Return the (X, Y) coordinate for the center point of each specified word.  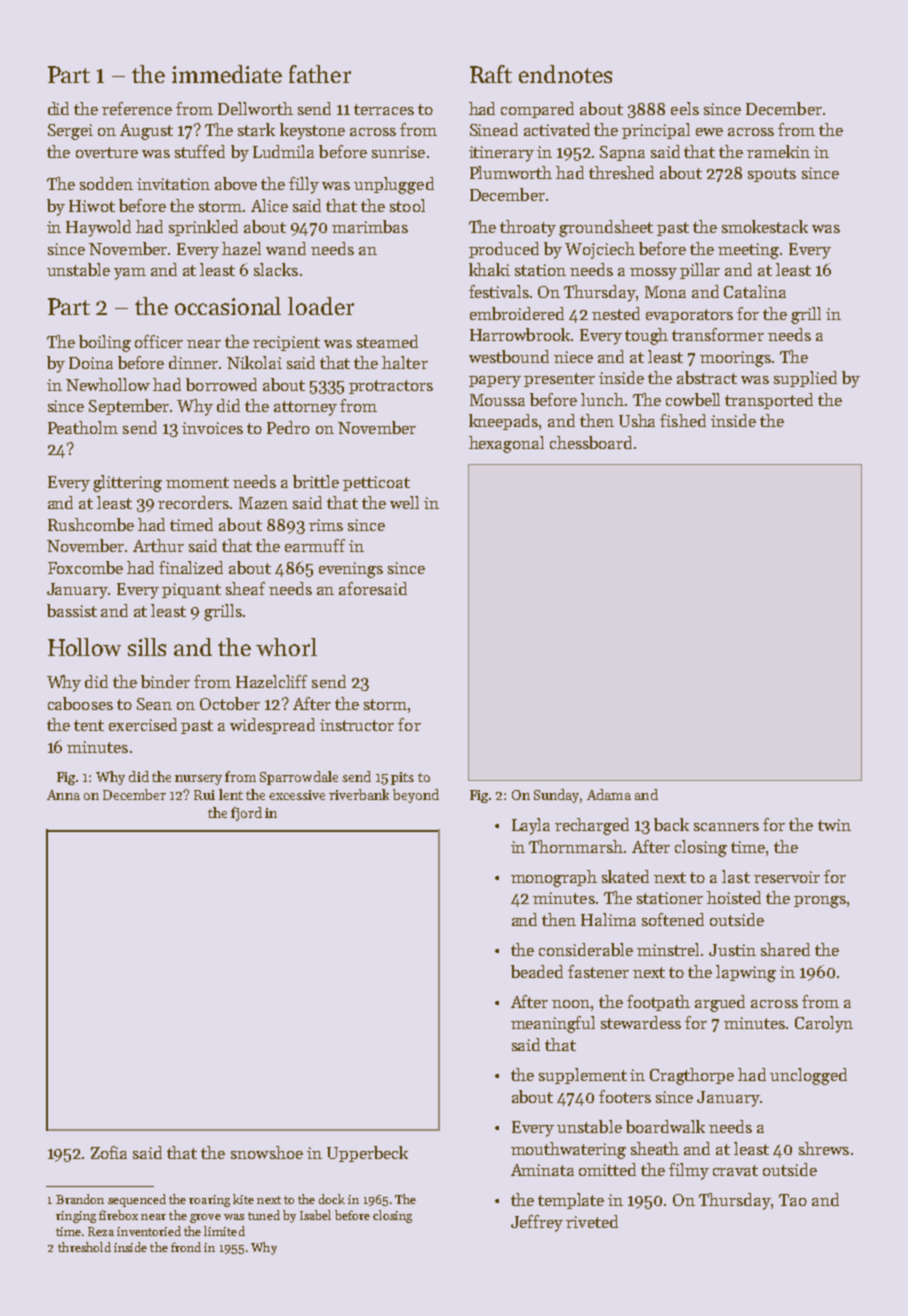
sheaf (245, 588)
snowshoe (267, 1152)
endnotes (565, 74)
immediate (227, 74)
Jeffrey (537, 1223)
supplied (805, 379)
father (320, 74)
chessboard (591, 442)
